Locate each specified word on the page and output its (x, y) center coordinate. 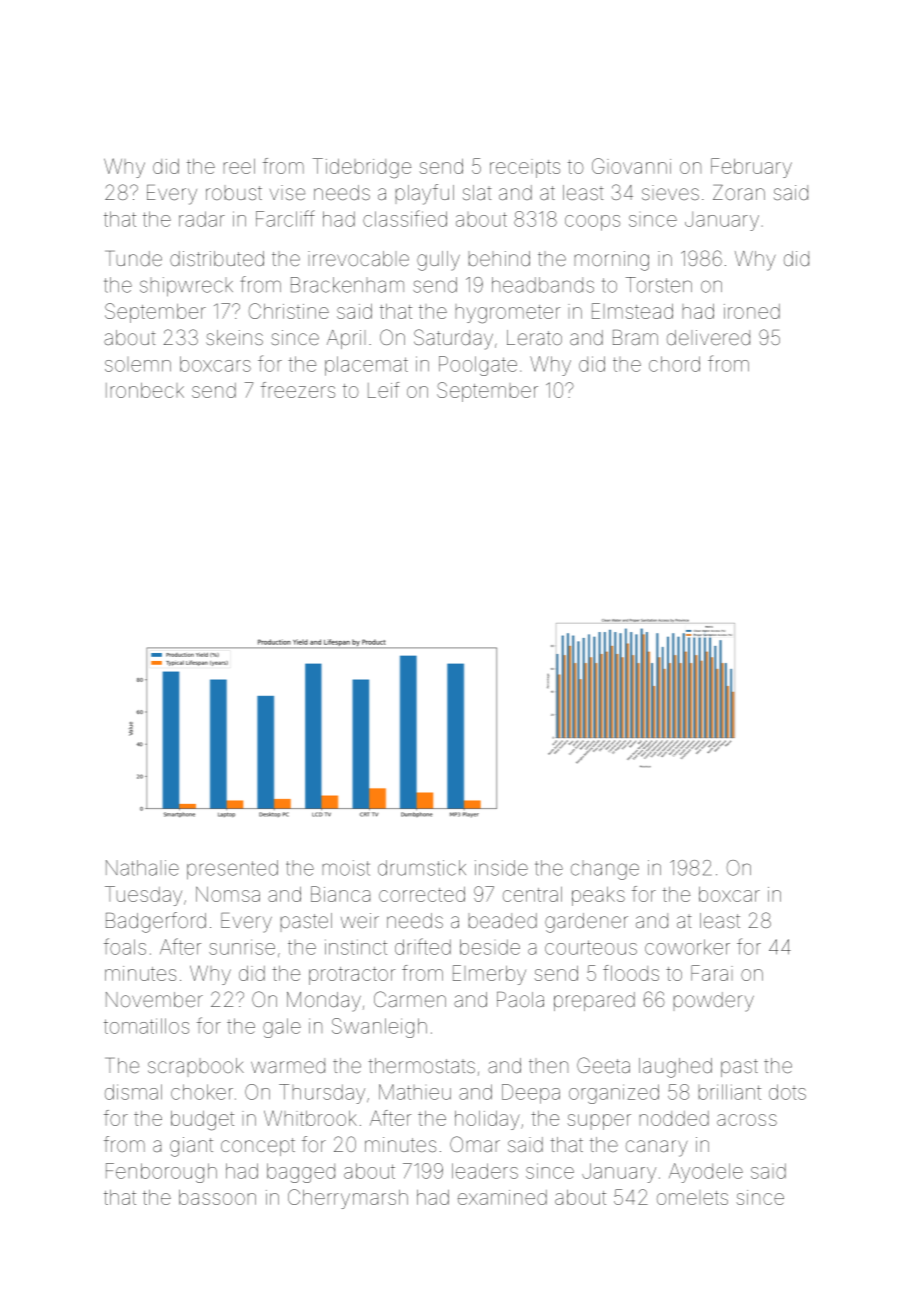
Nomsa (228, 894)
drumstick (422, 868)
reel (239, 166)
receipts (525, 168)
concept (258, 1147)
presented (232, 870)
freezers (298, 390)
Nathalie (142, 868)
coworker (687, 947)
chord (674, 364)
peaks (598, 896)
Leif (383, 390)
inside (501, 868)
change (605, 870)
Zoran (739, 192)
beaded (503, 920)
